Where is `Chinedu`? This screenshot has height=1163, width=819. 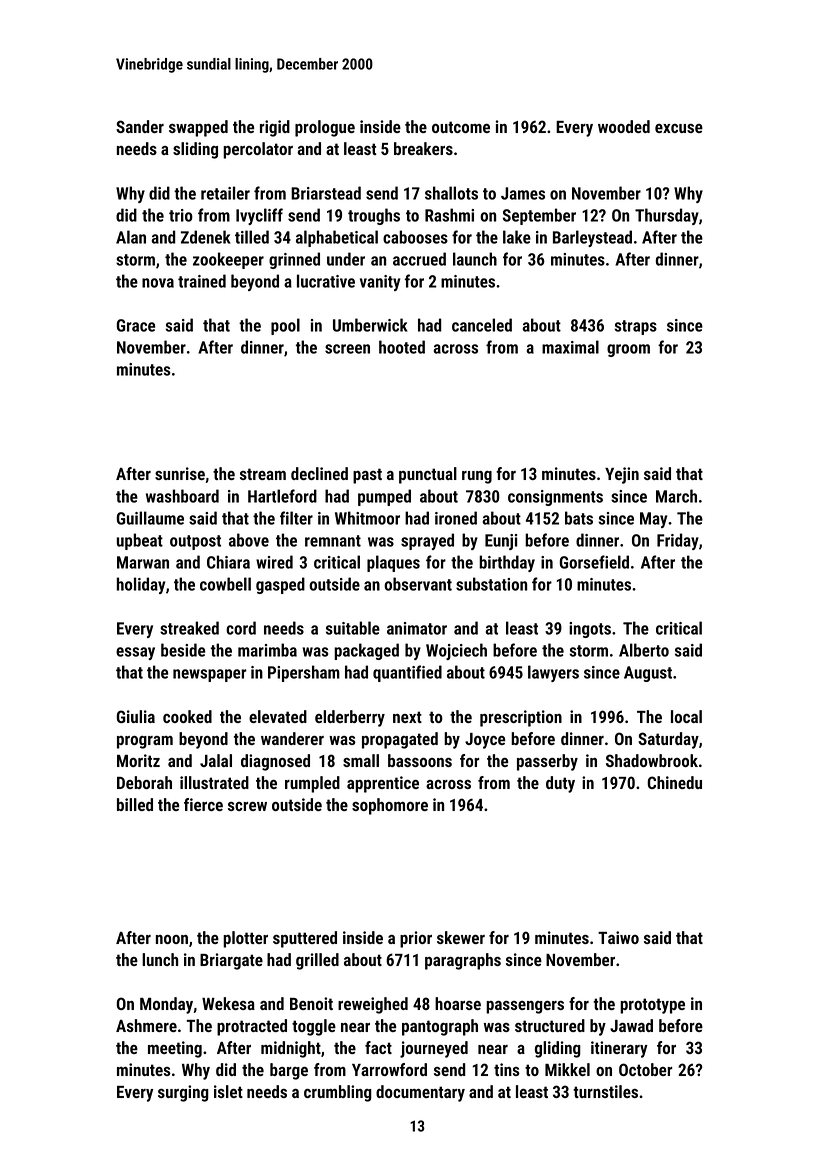
Chinedu is located at coordinates (674, 782).
